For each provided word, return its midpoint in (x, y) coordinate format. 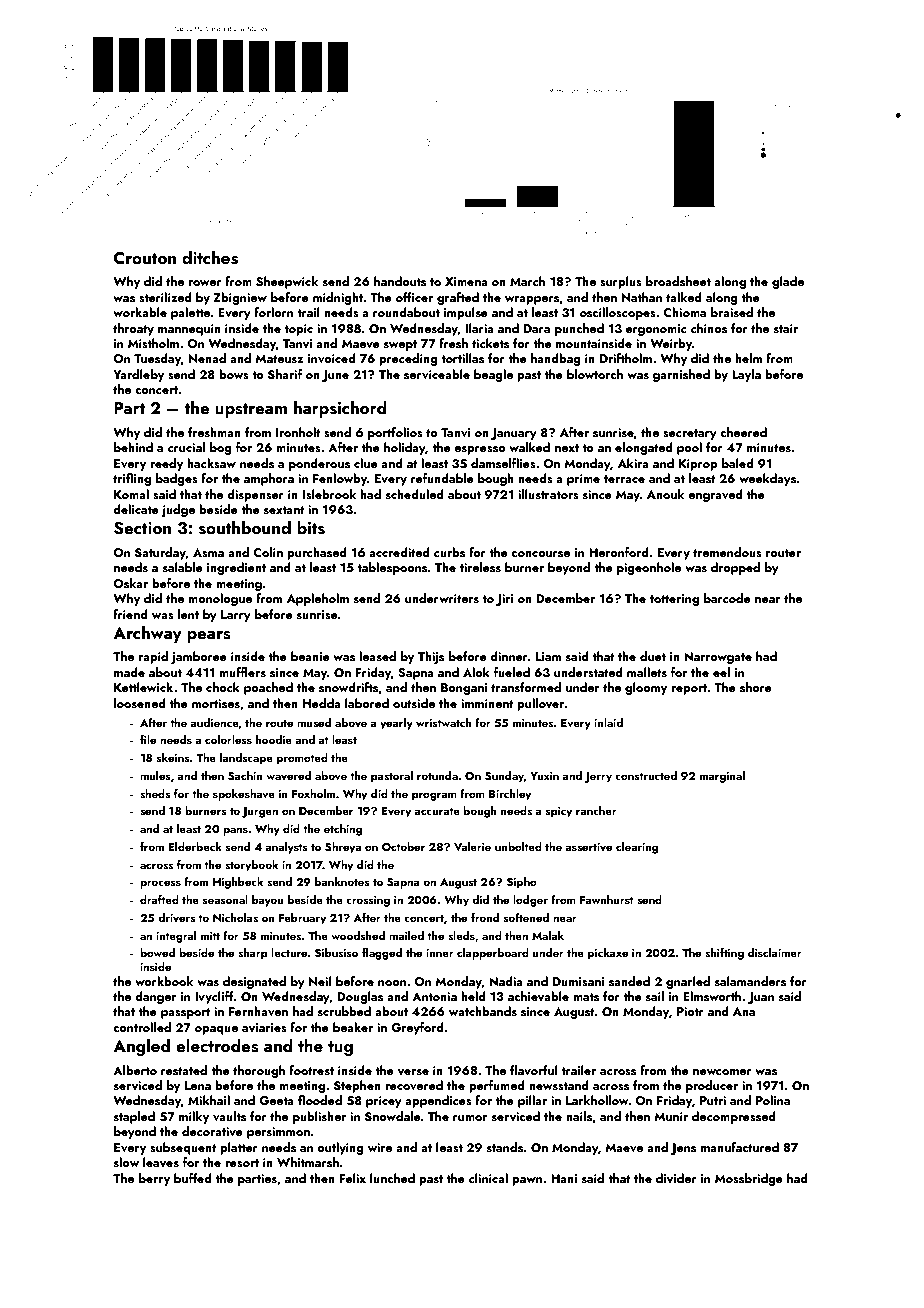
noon (392, 983)
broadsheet (678, 281)
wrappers (532, 300)
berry (154, 1179)
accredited (399, 552)
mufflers (242, 672)
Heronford (619, 552)
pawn (527, 1181)
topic (298, 330)
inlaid (608, 722)
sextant (284, 510)
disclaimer (775, 952)
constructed (646, 775)
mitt (210, 936)
